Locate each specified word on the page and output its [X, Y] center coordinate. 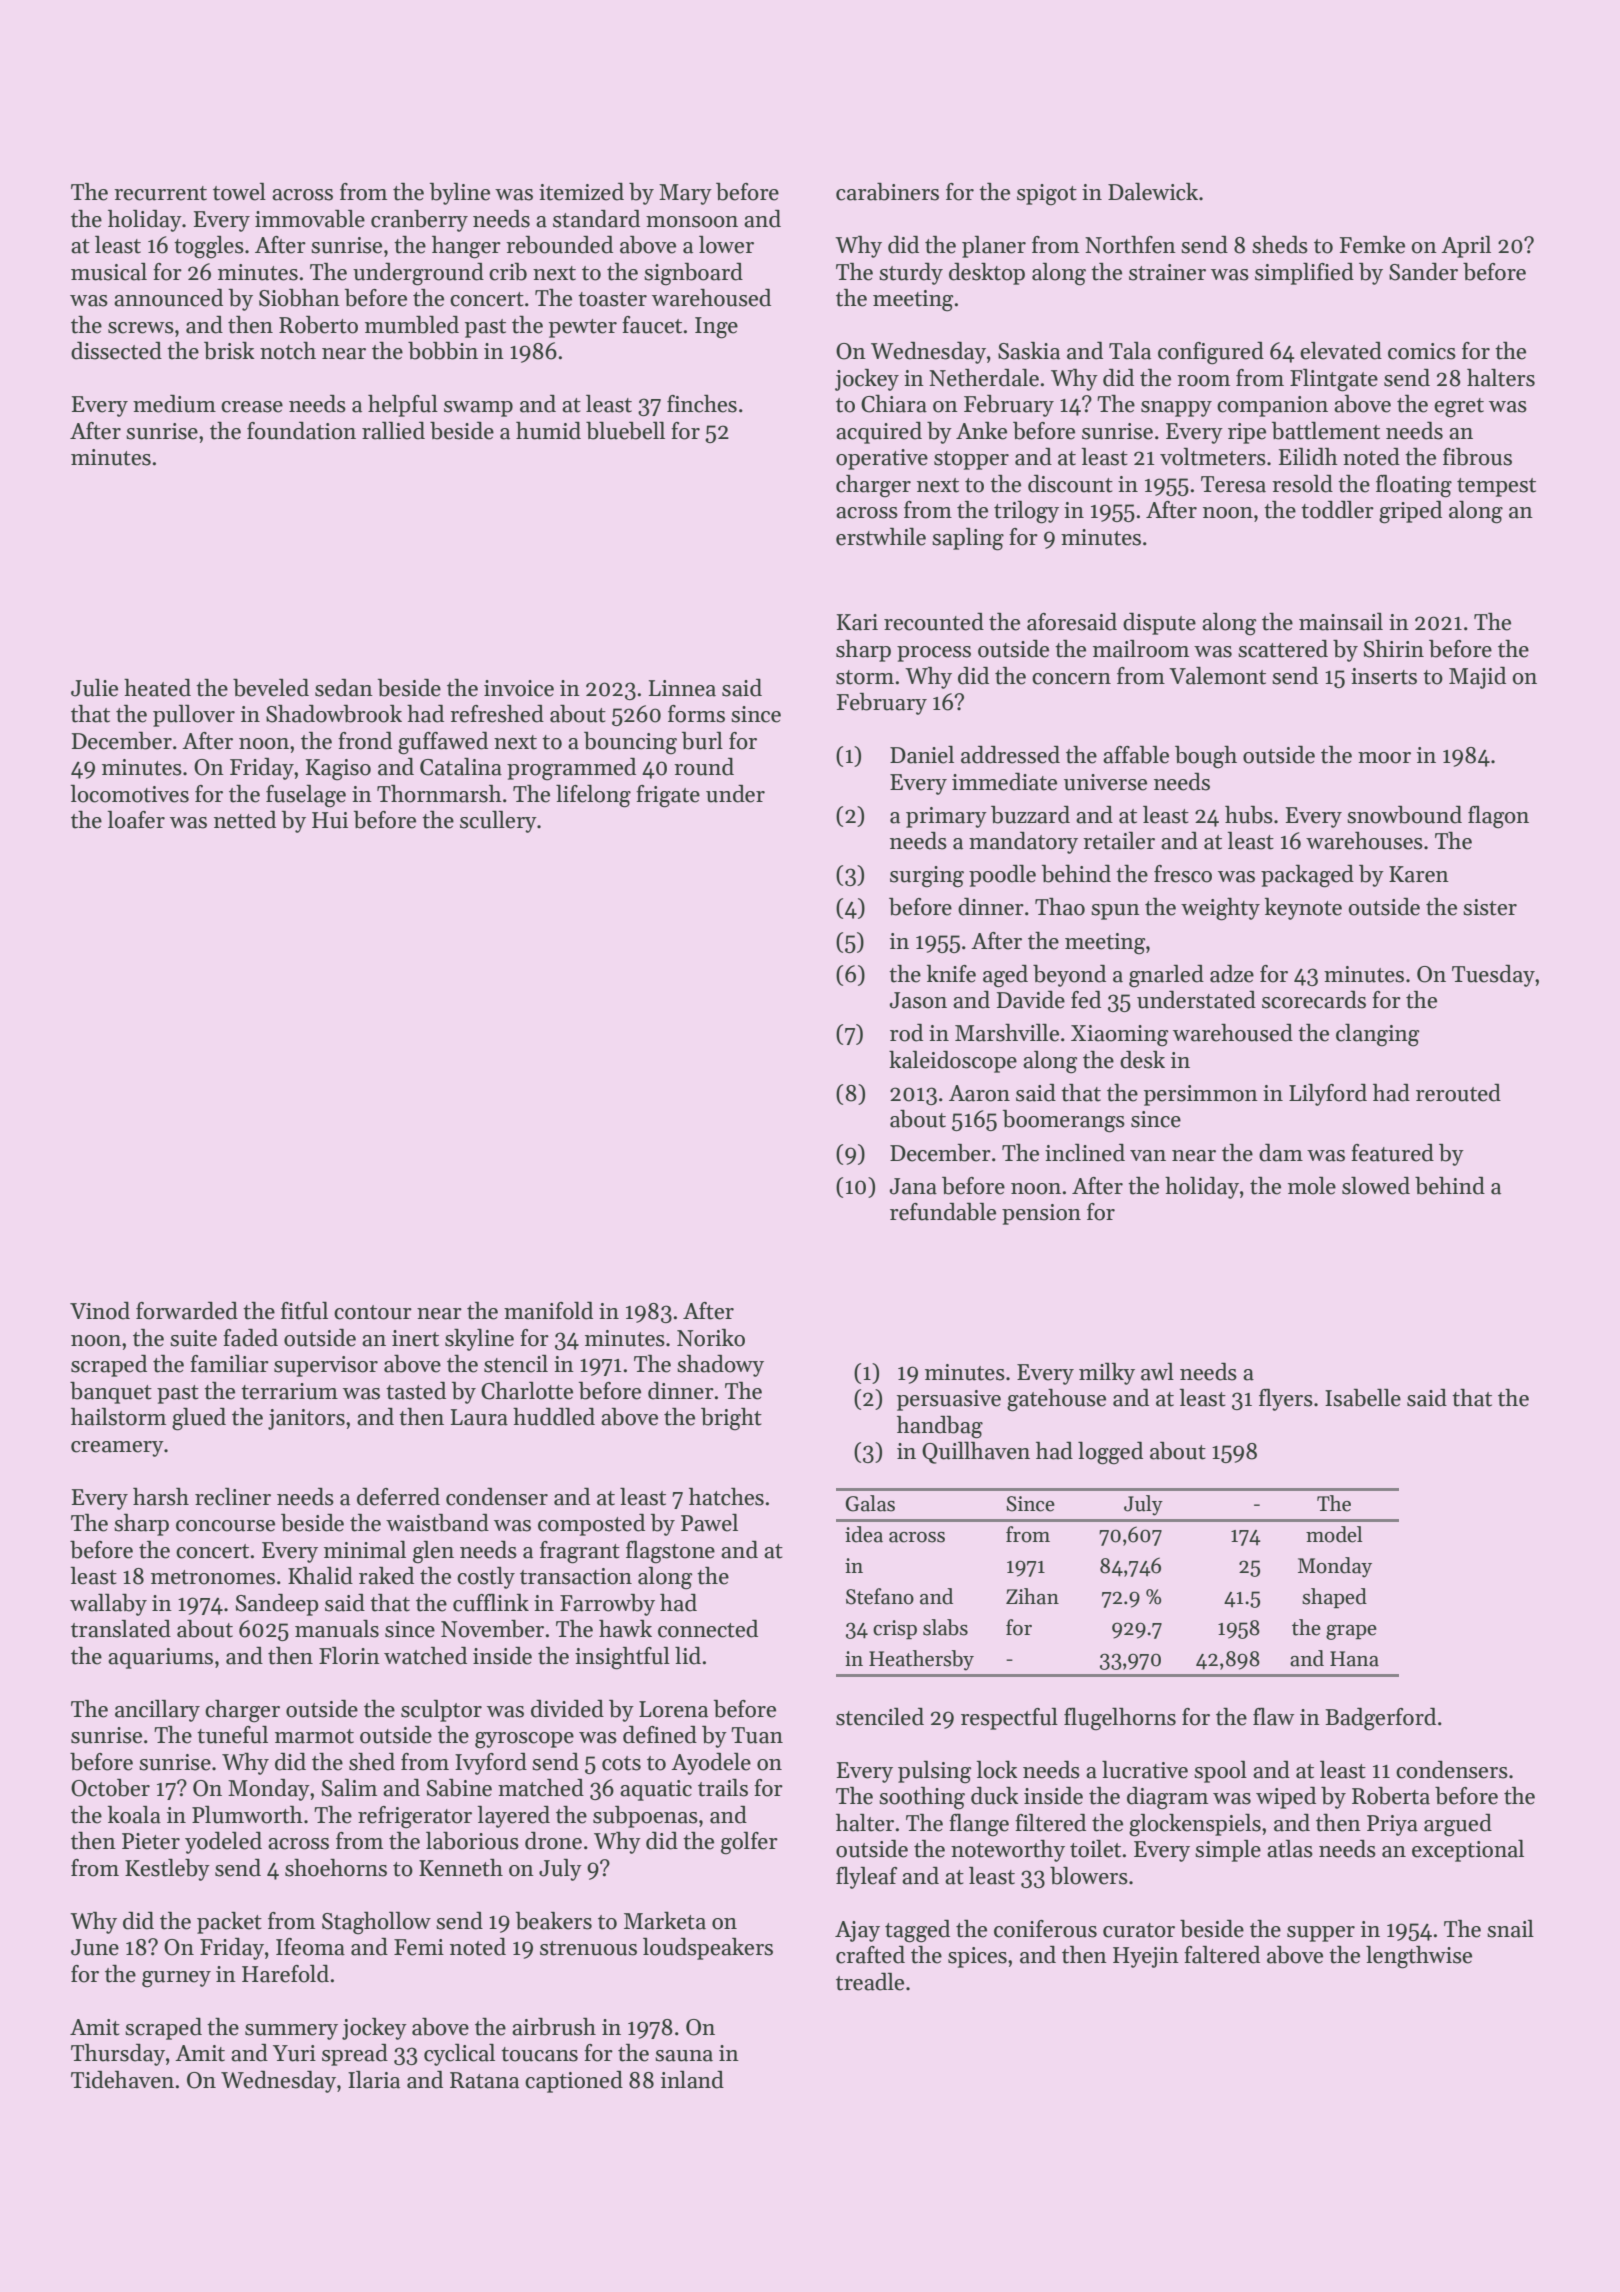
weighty [1220, 909]
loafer [136, 820]
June [95, 1947]
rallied [393, 431]
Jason [918, 1000]
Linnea [682, 688]
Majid [1477, 678]
